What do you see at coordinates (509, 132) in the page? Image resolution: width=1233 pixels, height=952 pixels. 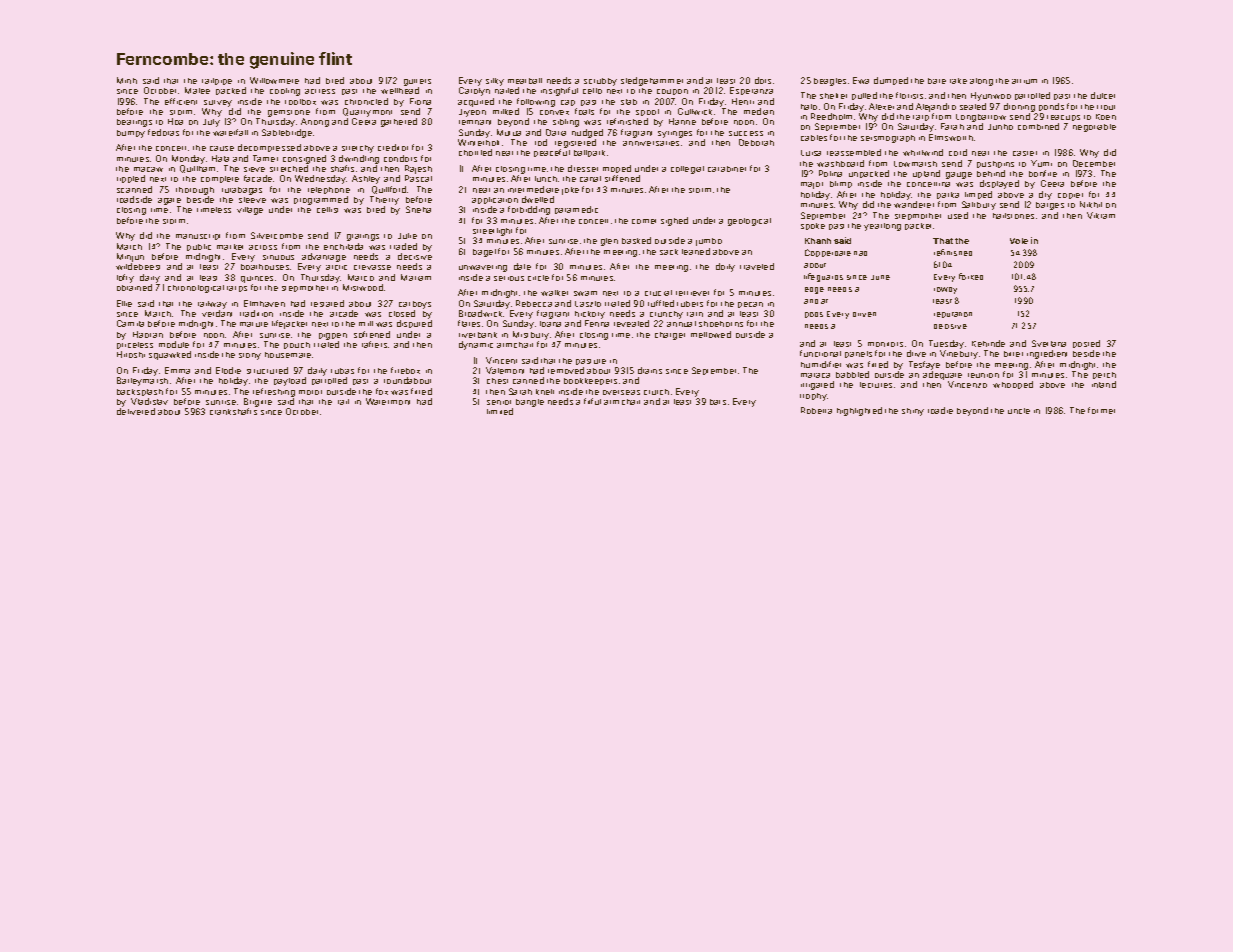 I see `Mutua` at bounding box center [509, 132].
